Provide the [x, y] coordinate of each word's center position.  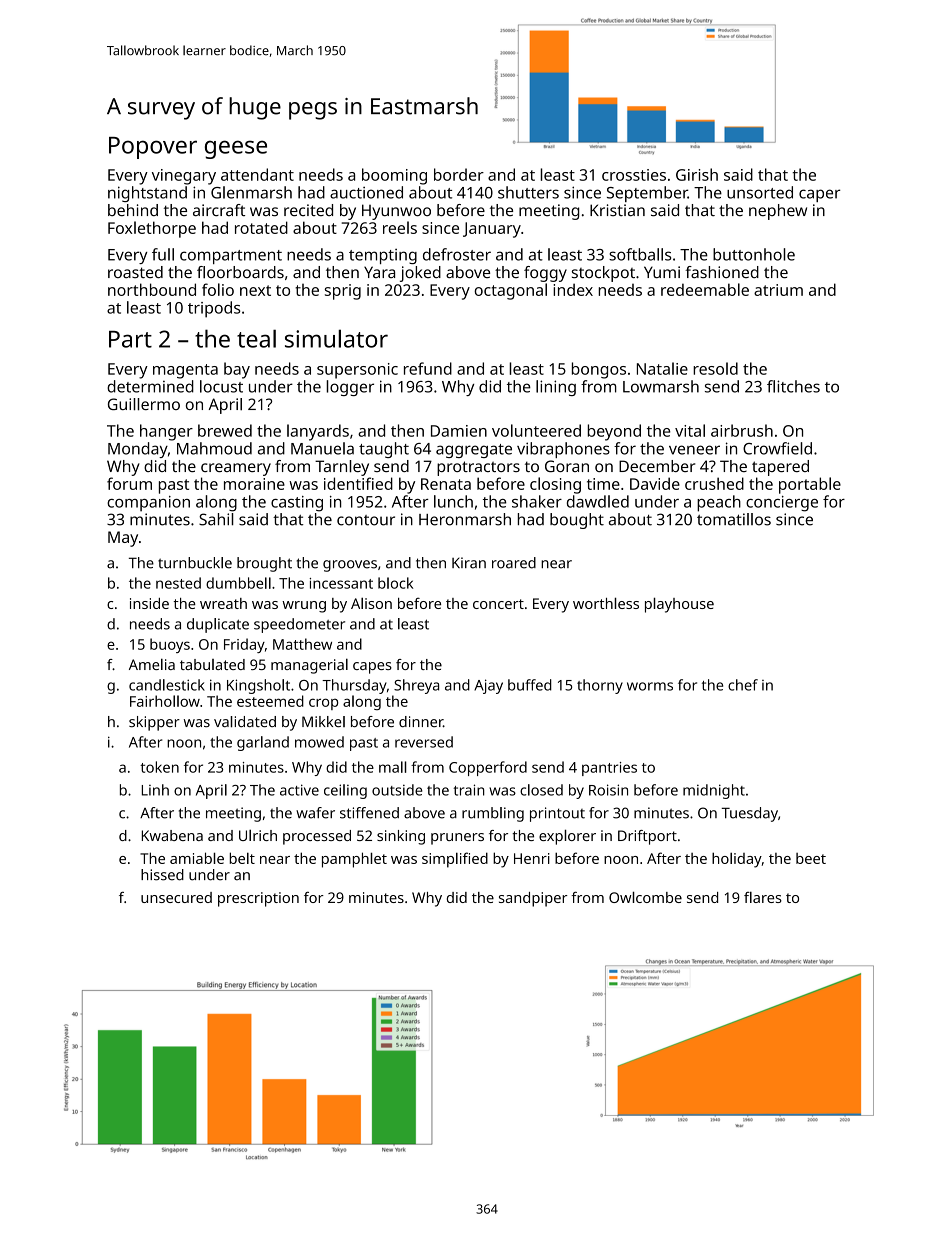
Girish [697, 174]
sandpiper [533, 899]
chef [743, 685]
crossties [634, 175]
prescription [258, 899]
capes [372, 668]
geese [236, 149]
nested [178, 583]
